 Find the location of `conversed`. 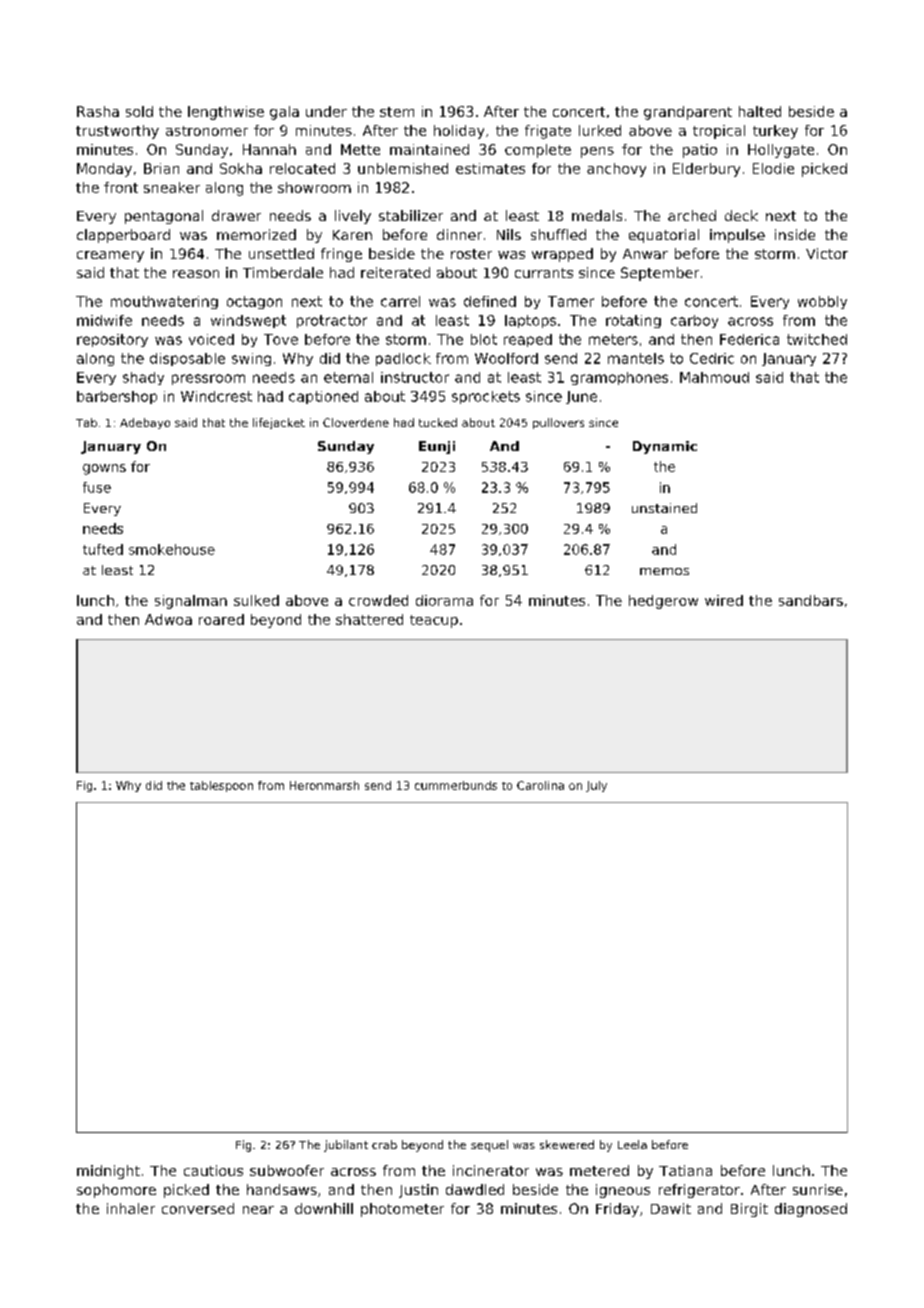

conversed is located at coordinates (198, 1208).
